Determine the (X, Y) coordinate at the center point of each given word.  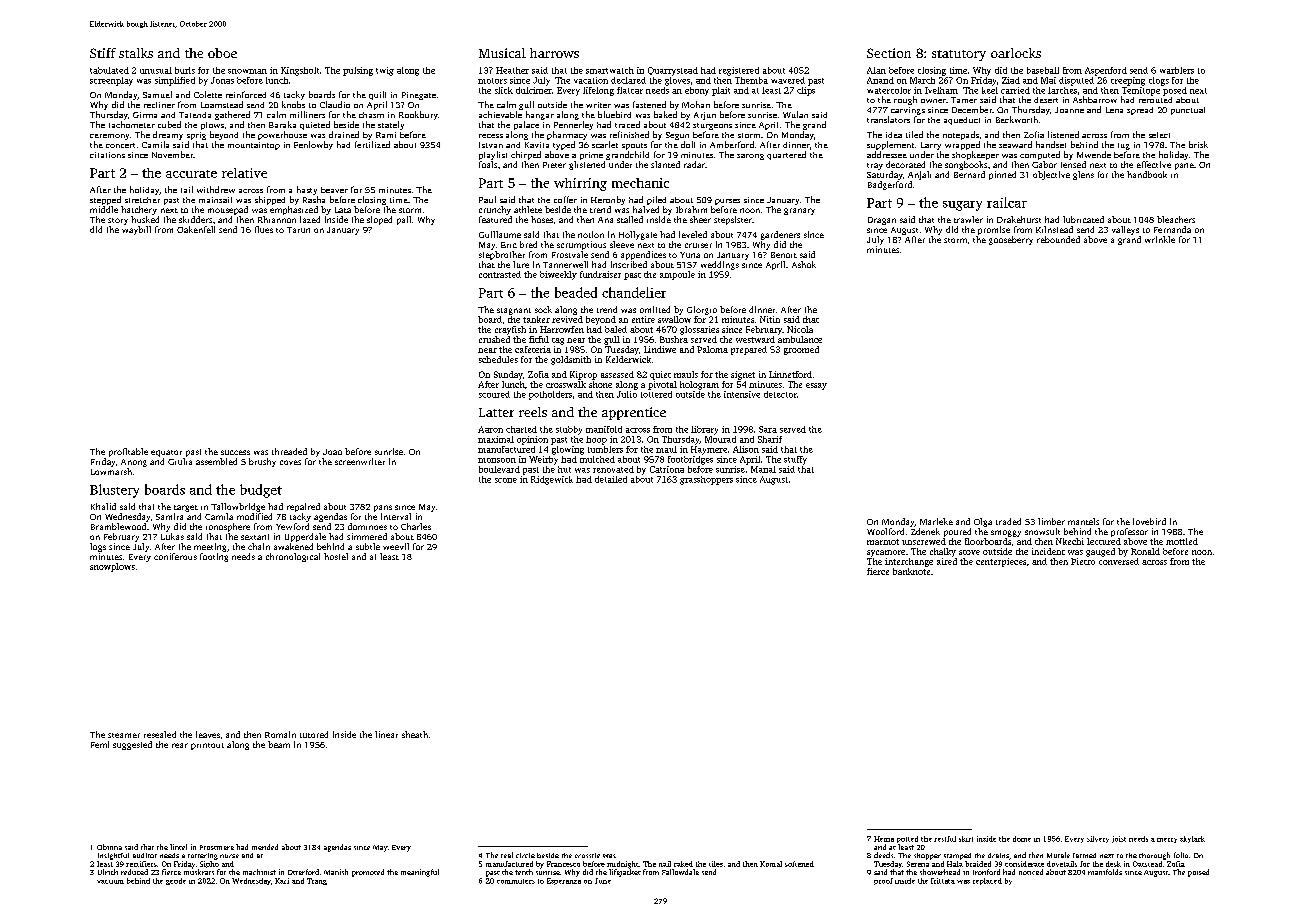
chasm (371, 115)
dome (1022, 839)
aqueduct (962, 121)
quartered (786, 155)
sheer (700, 219)
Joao (332, 452)
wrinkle (1160, 239)
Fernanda (1172, 229)
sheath (415, 734)
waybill (136, 230)
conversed (1119, 561)
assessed (617, 374)
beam (279, 744)
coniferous (175, 556)
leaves (208, 734)
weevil (396, 546)
